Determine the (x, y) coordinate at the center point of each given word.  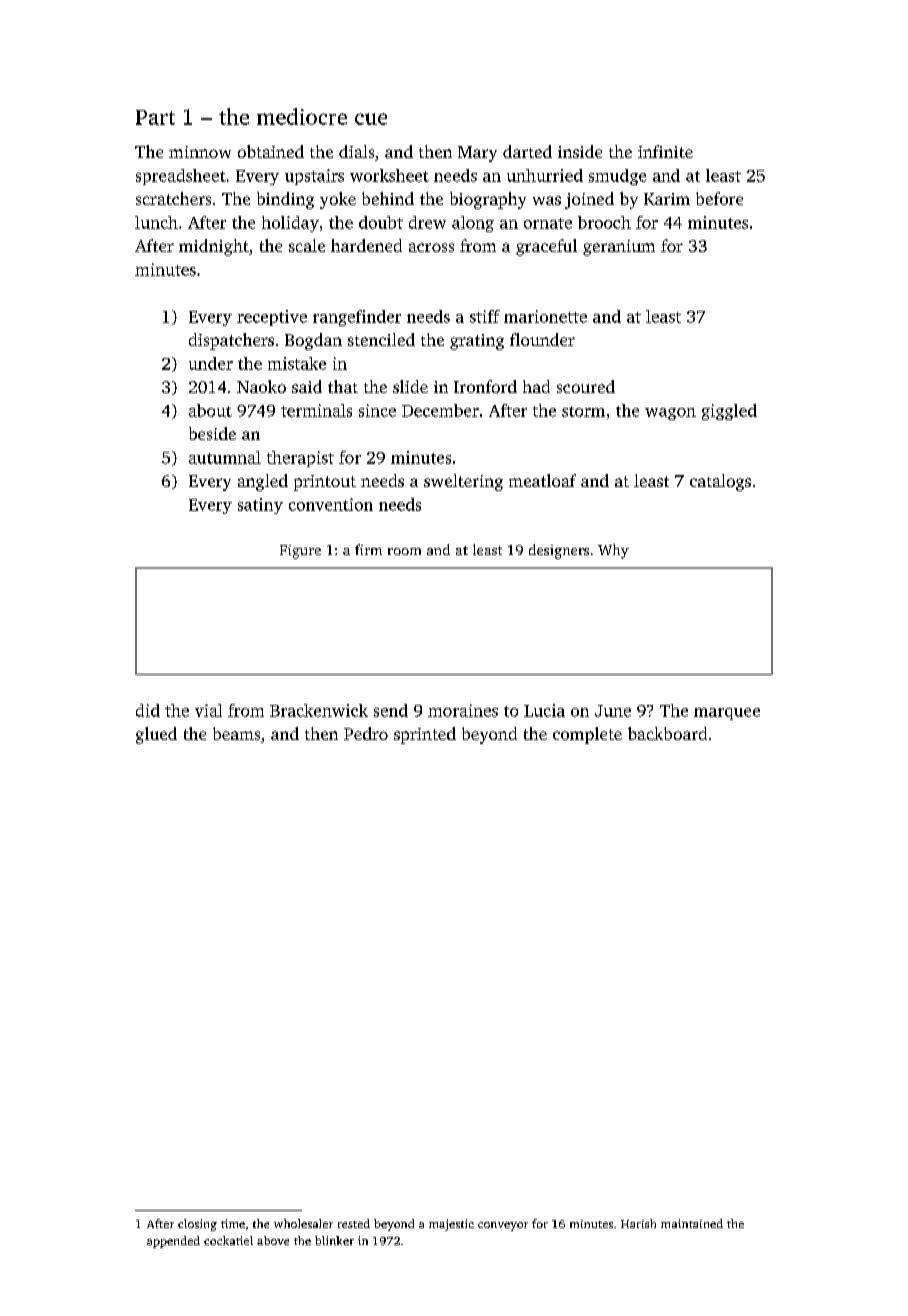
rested (354, 1223)
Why (613, 551)
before (719, 198)
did (148, 710)
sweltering (463, 482)
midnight (214, 247)
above (273, 1240)
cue (371, 119)
